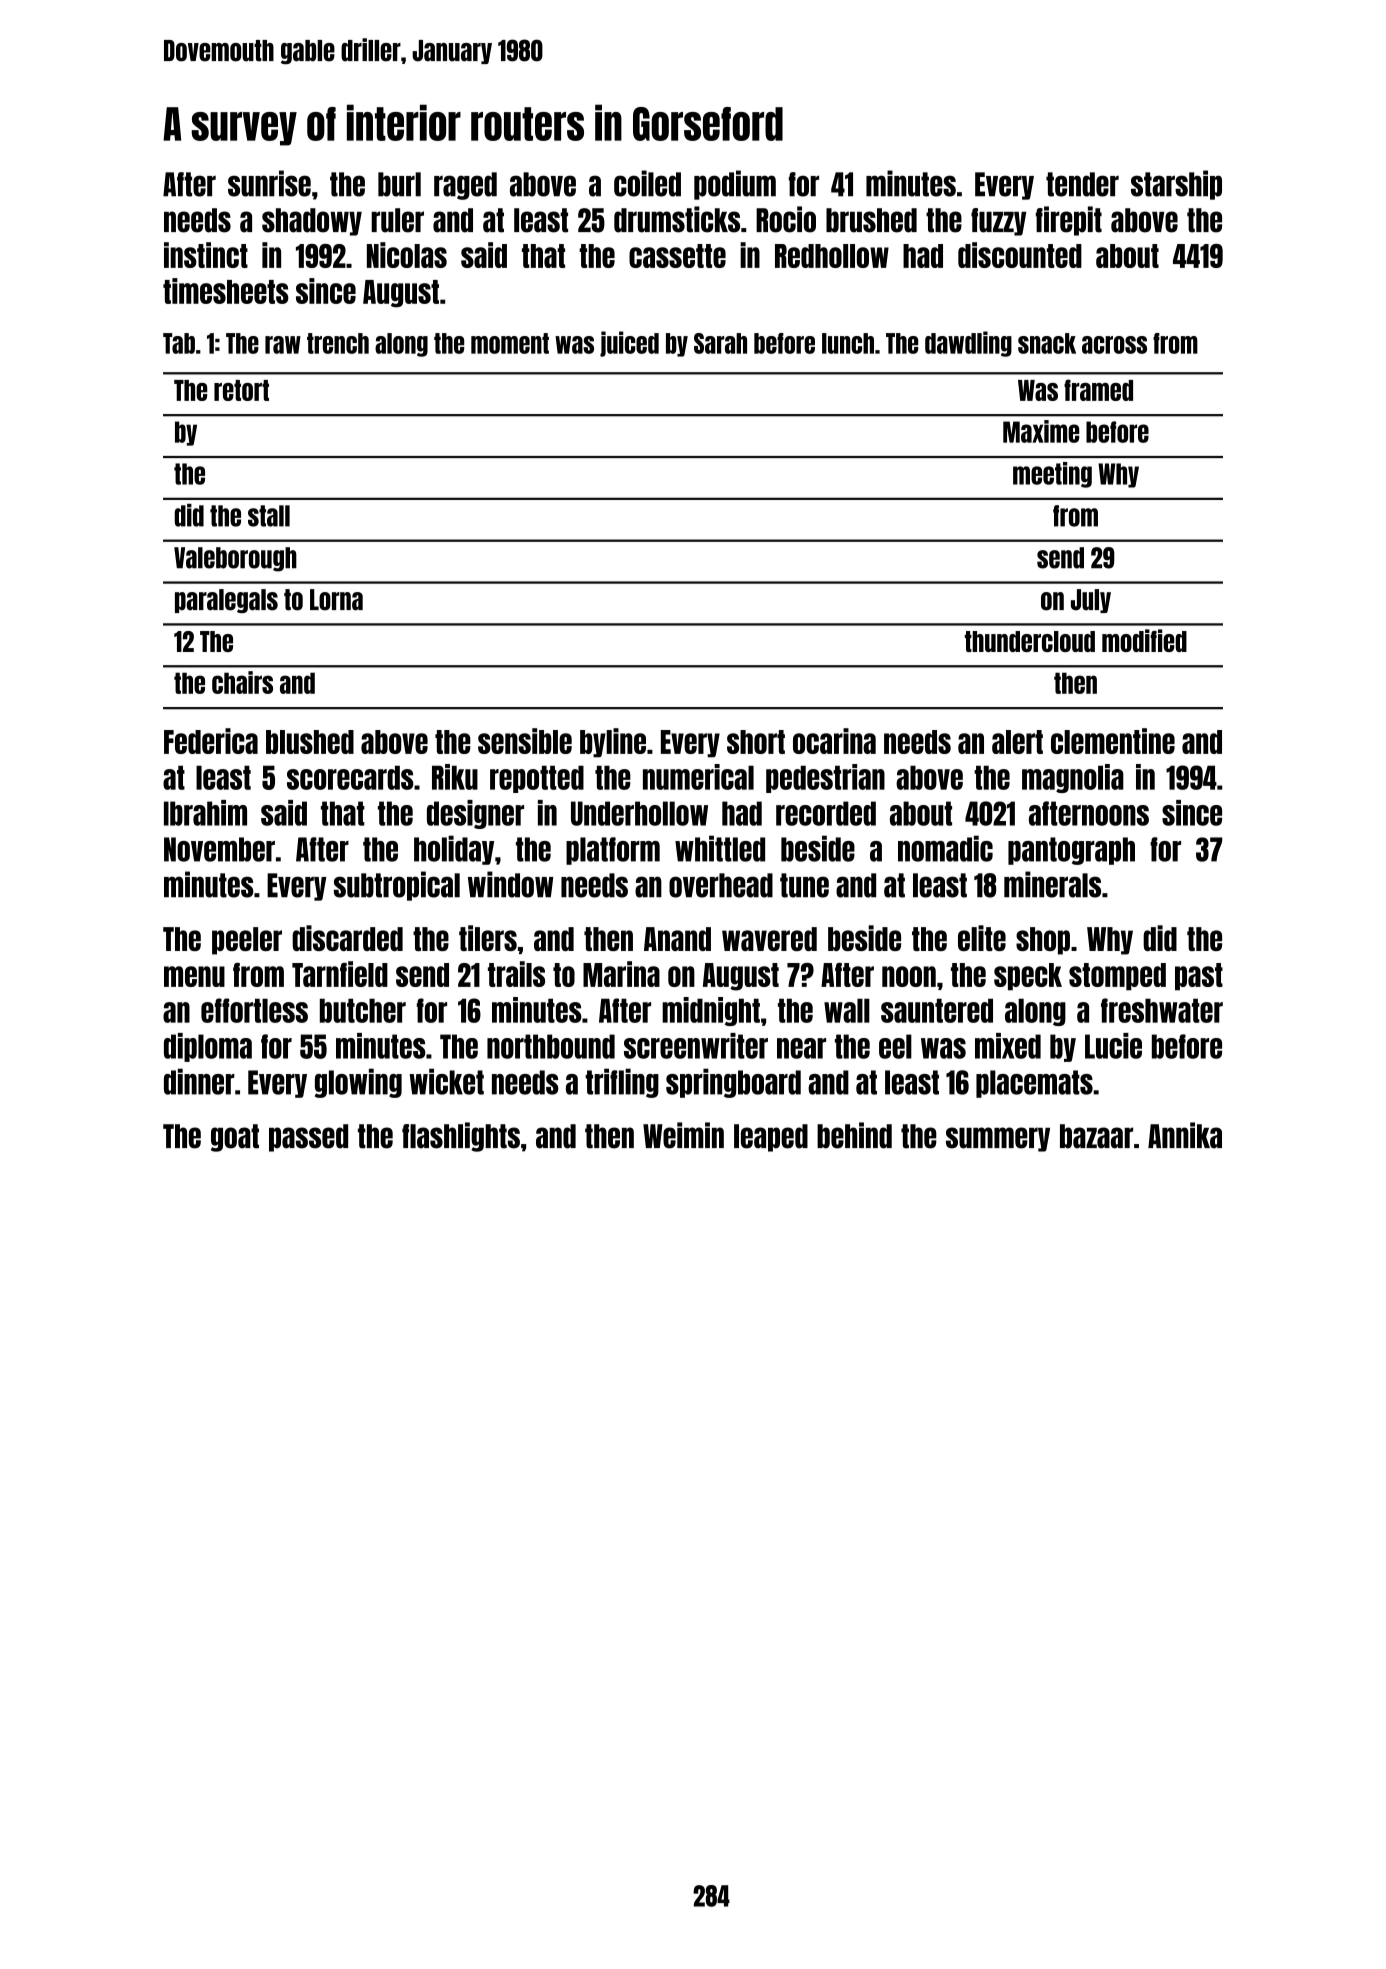  Describe the element at coordinates (639, 813) in the image. I see `Underhollow` at that location.
